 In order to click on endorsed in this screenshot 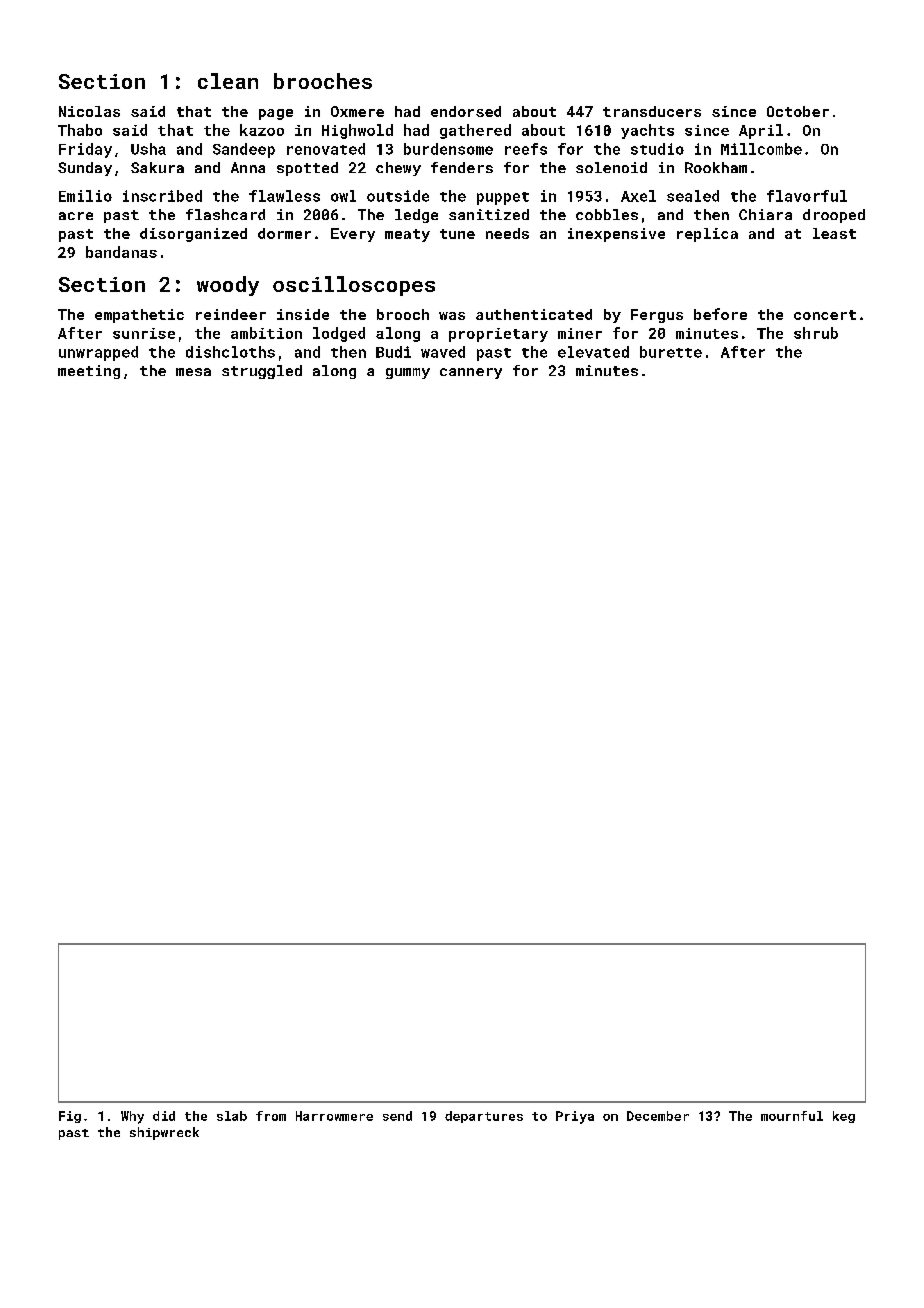, I will do `click(466, 111)`.
